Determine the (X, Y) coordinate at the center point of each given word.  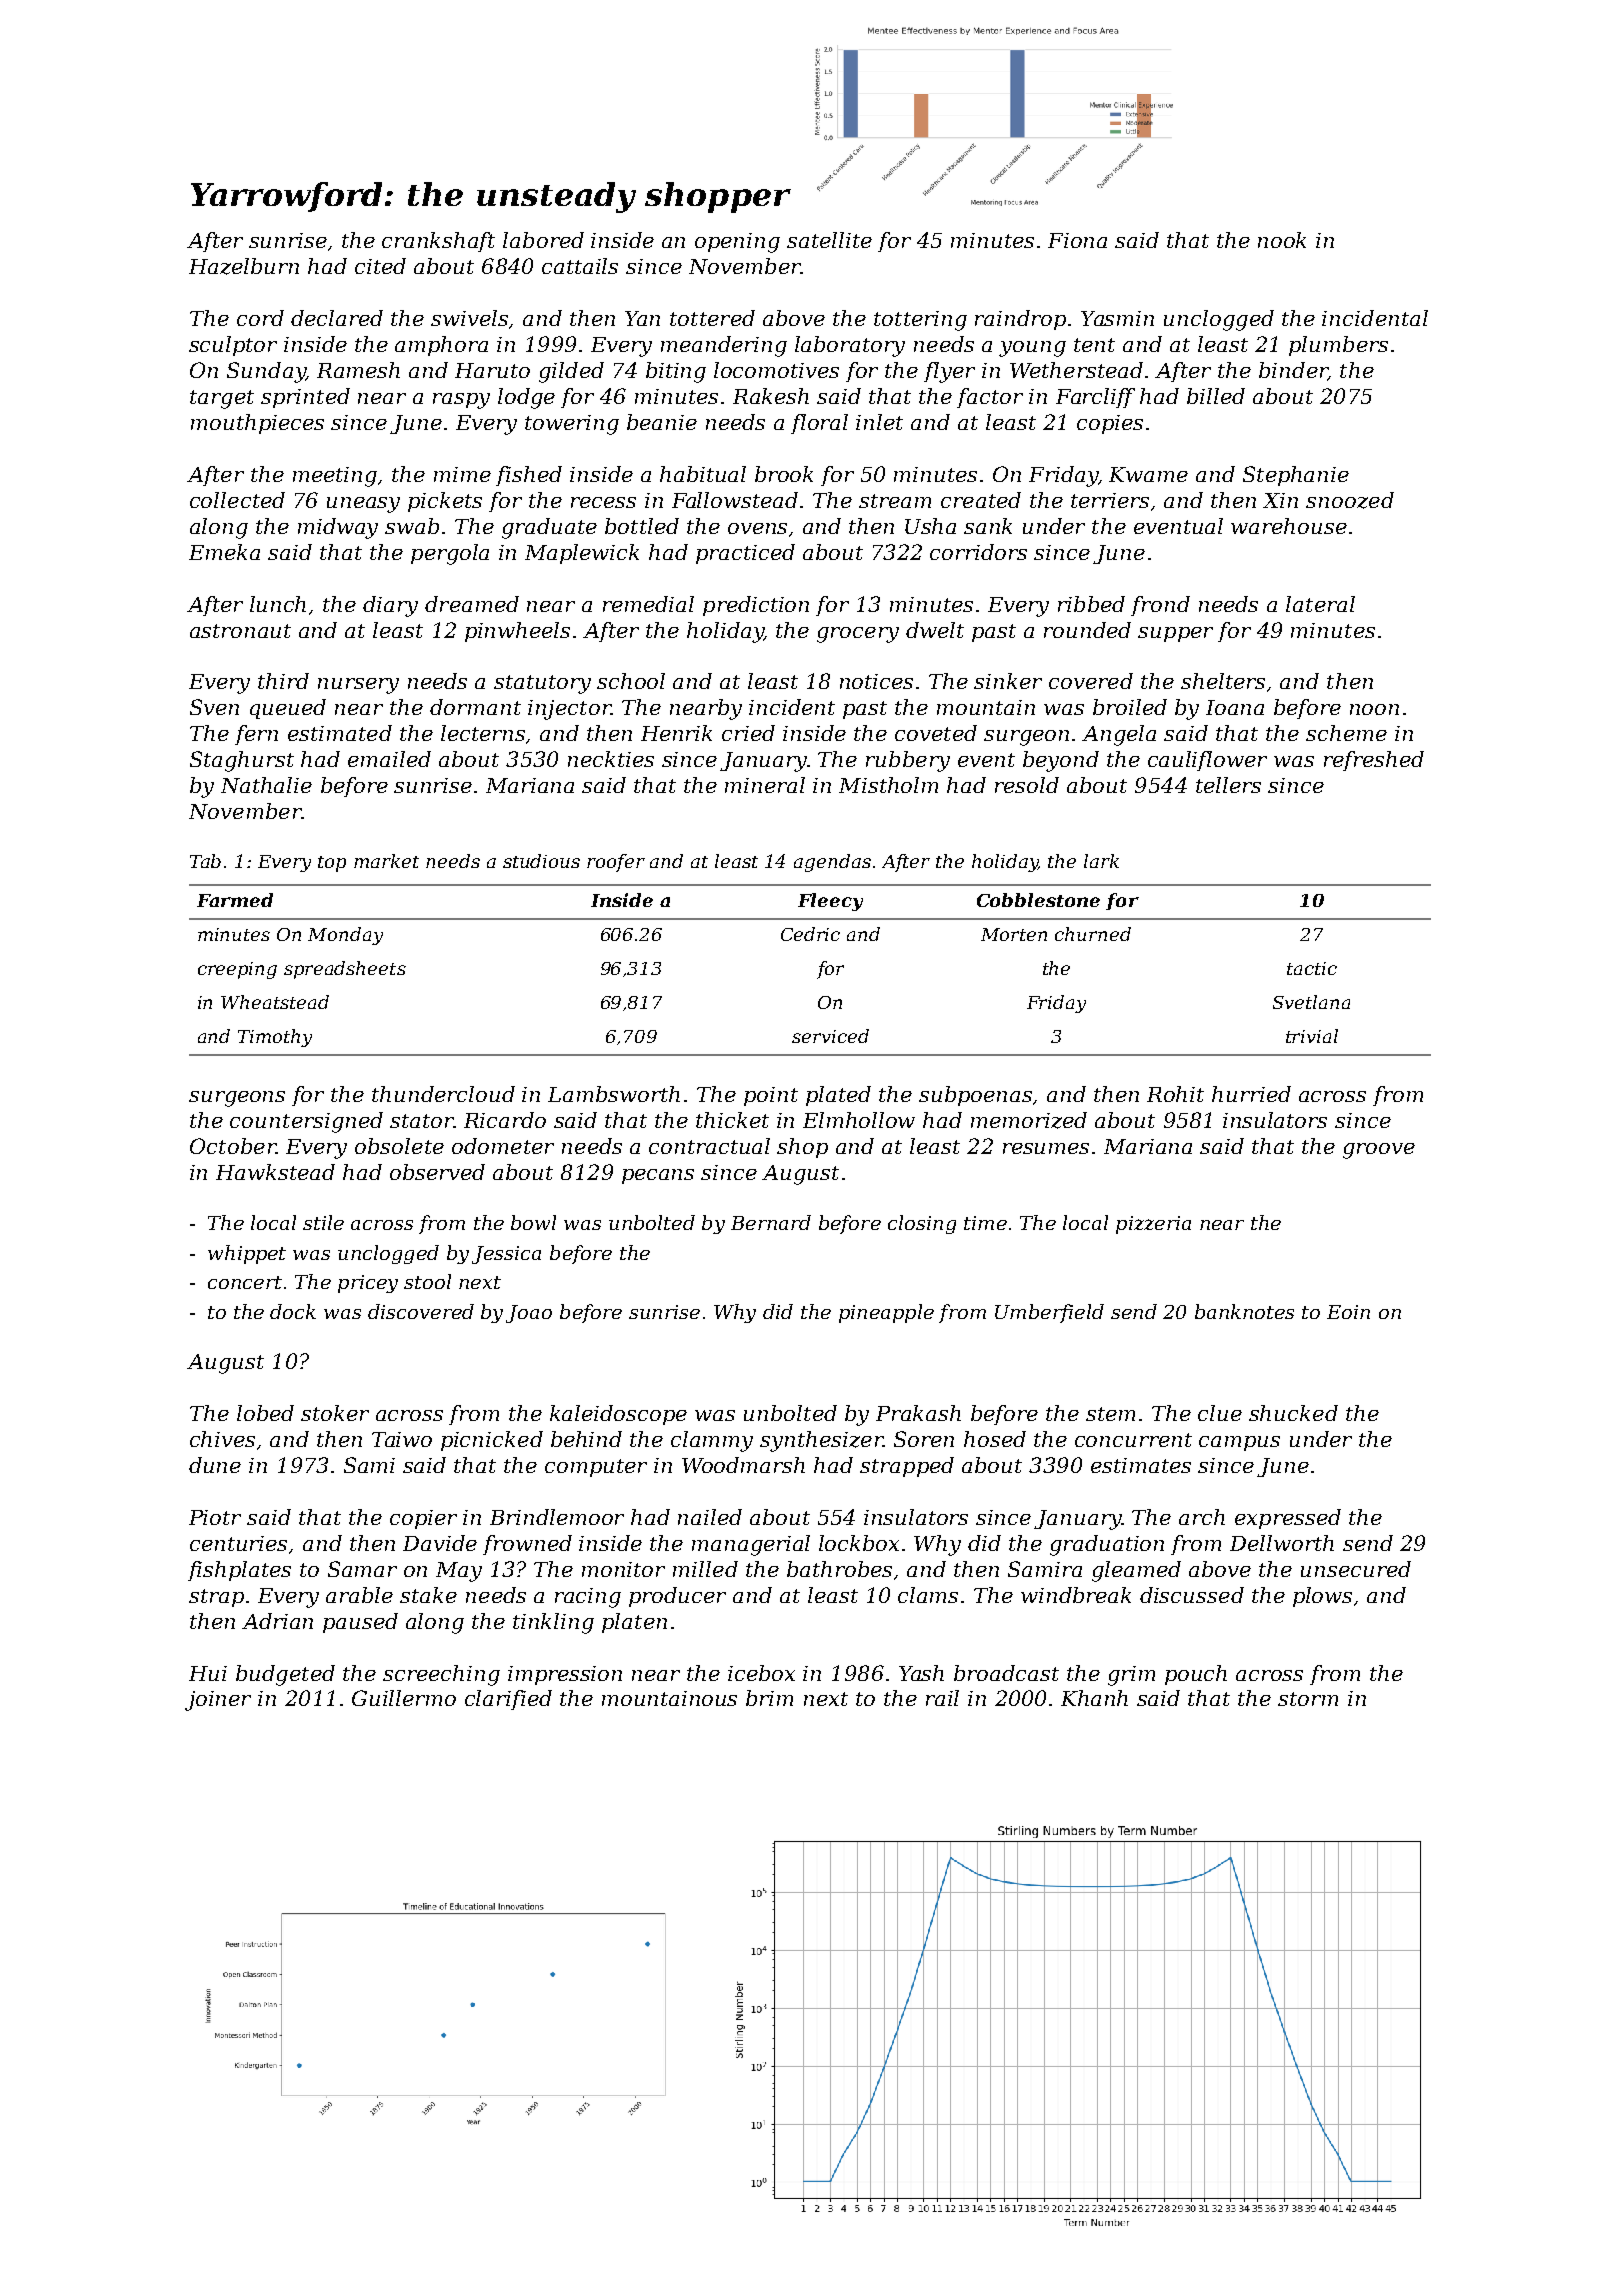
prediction (756, 606)
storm (1308, 1699)
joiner (218, 1701)
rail (942, 1698)
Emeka (224, 552)
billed (1216, 396)
